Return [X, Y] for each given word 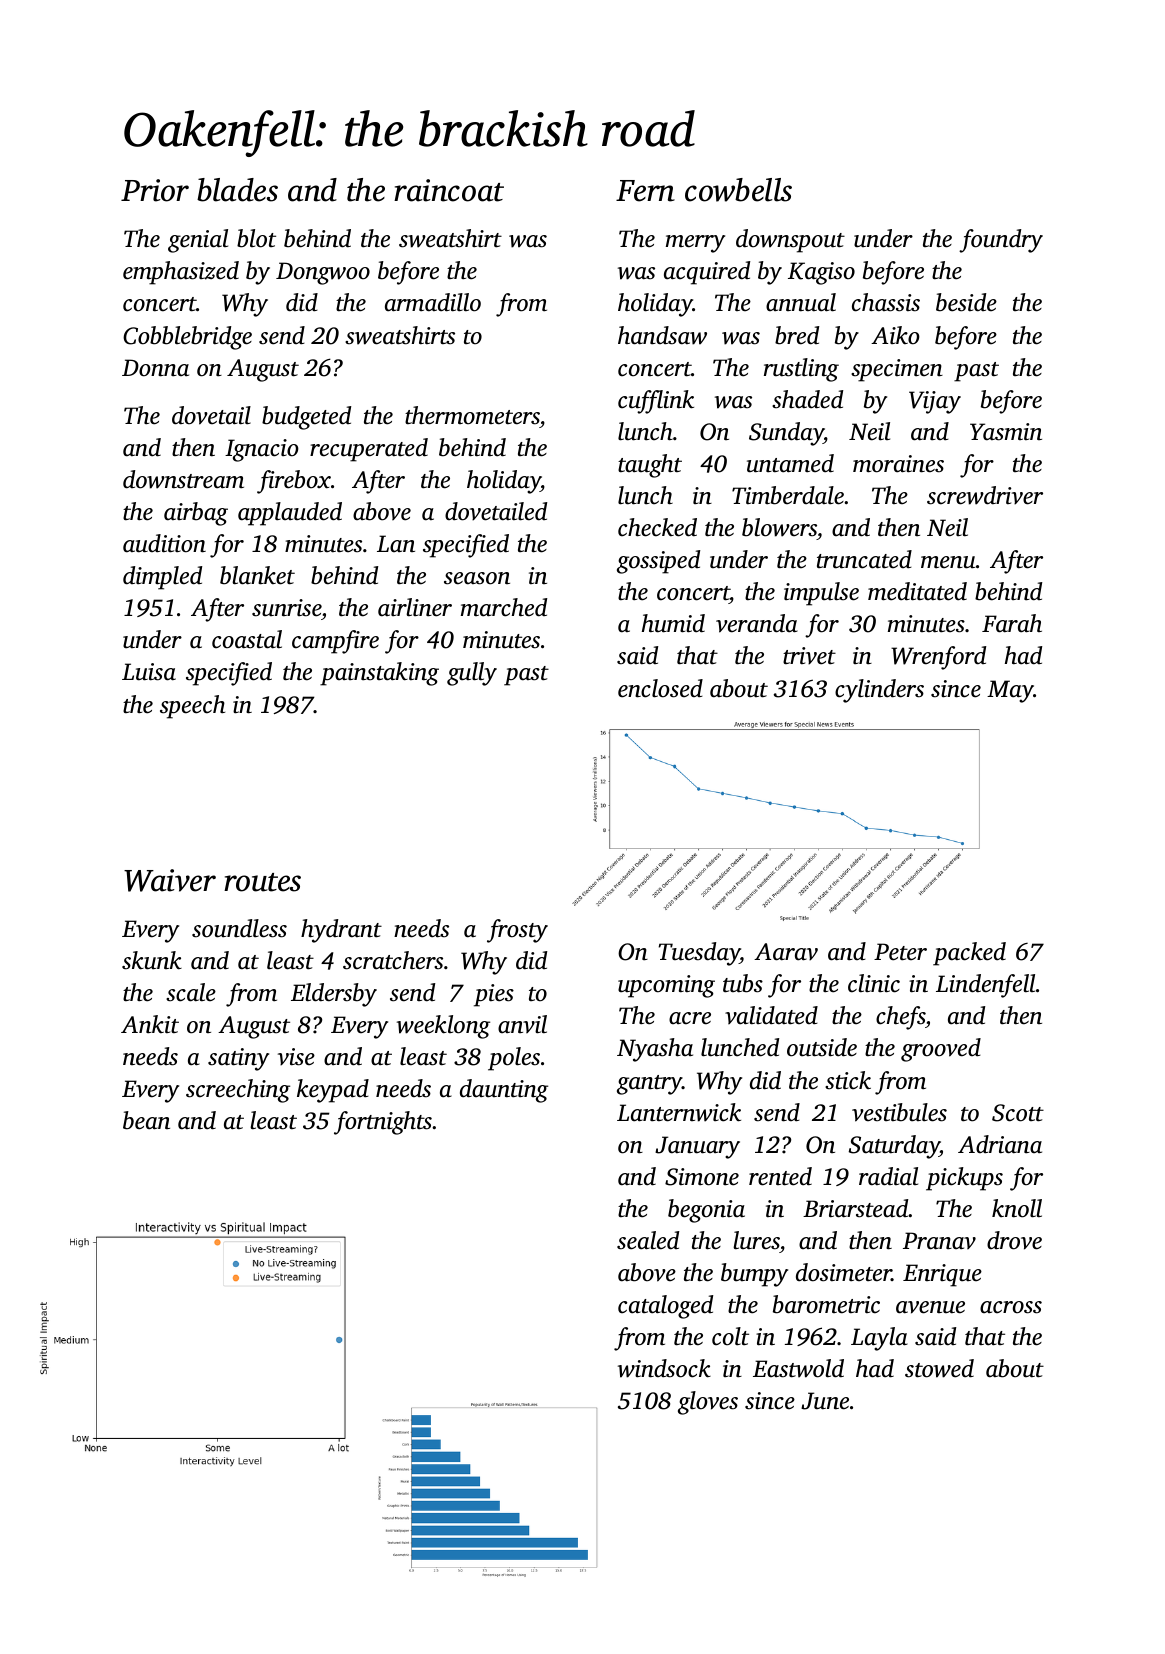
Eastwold [798, 1368]
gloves [708, 1403]
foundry [1001, 241]
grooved [941, 1050]
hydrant [341, 931]
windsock [664, 1368]
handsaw [662, 335]
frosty [517, 931]
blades [237, 190]
